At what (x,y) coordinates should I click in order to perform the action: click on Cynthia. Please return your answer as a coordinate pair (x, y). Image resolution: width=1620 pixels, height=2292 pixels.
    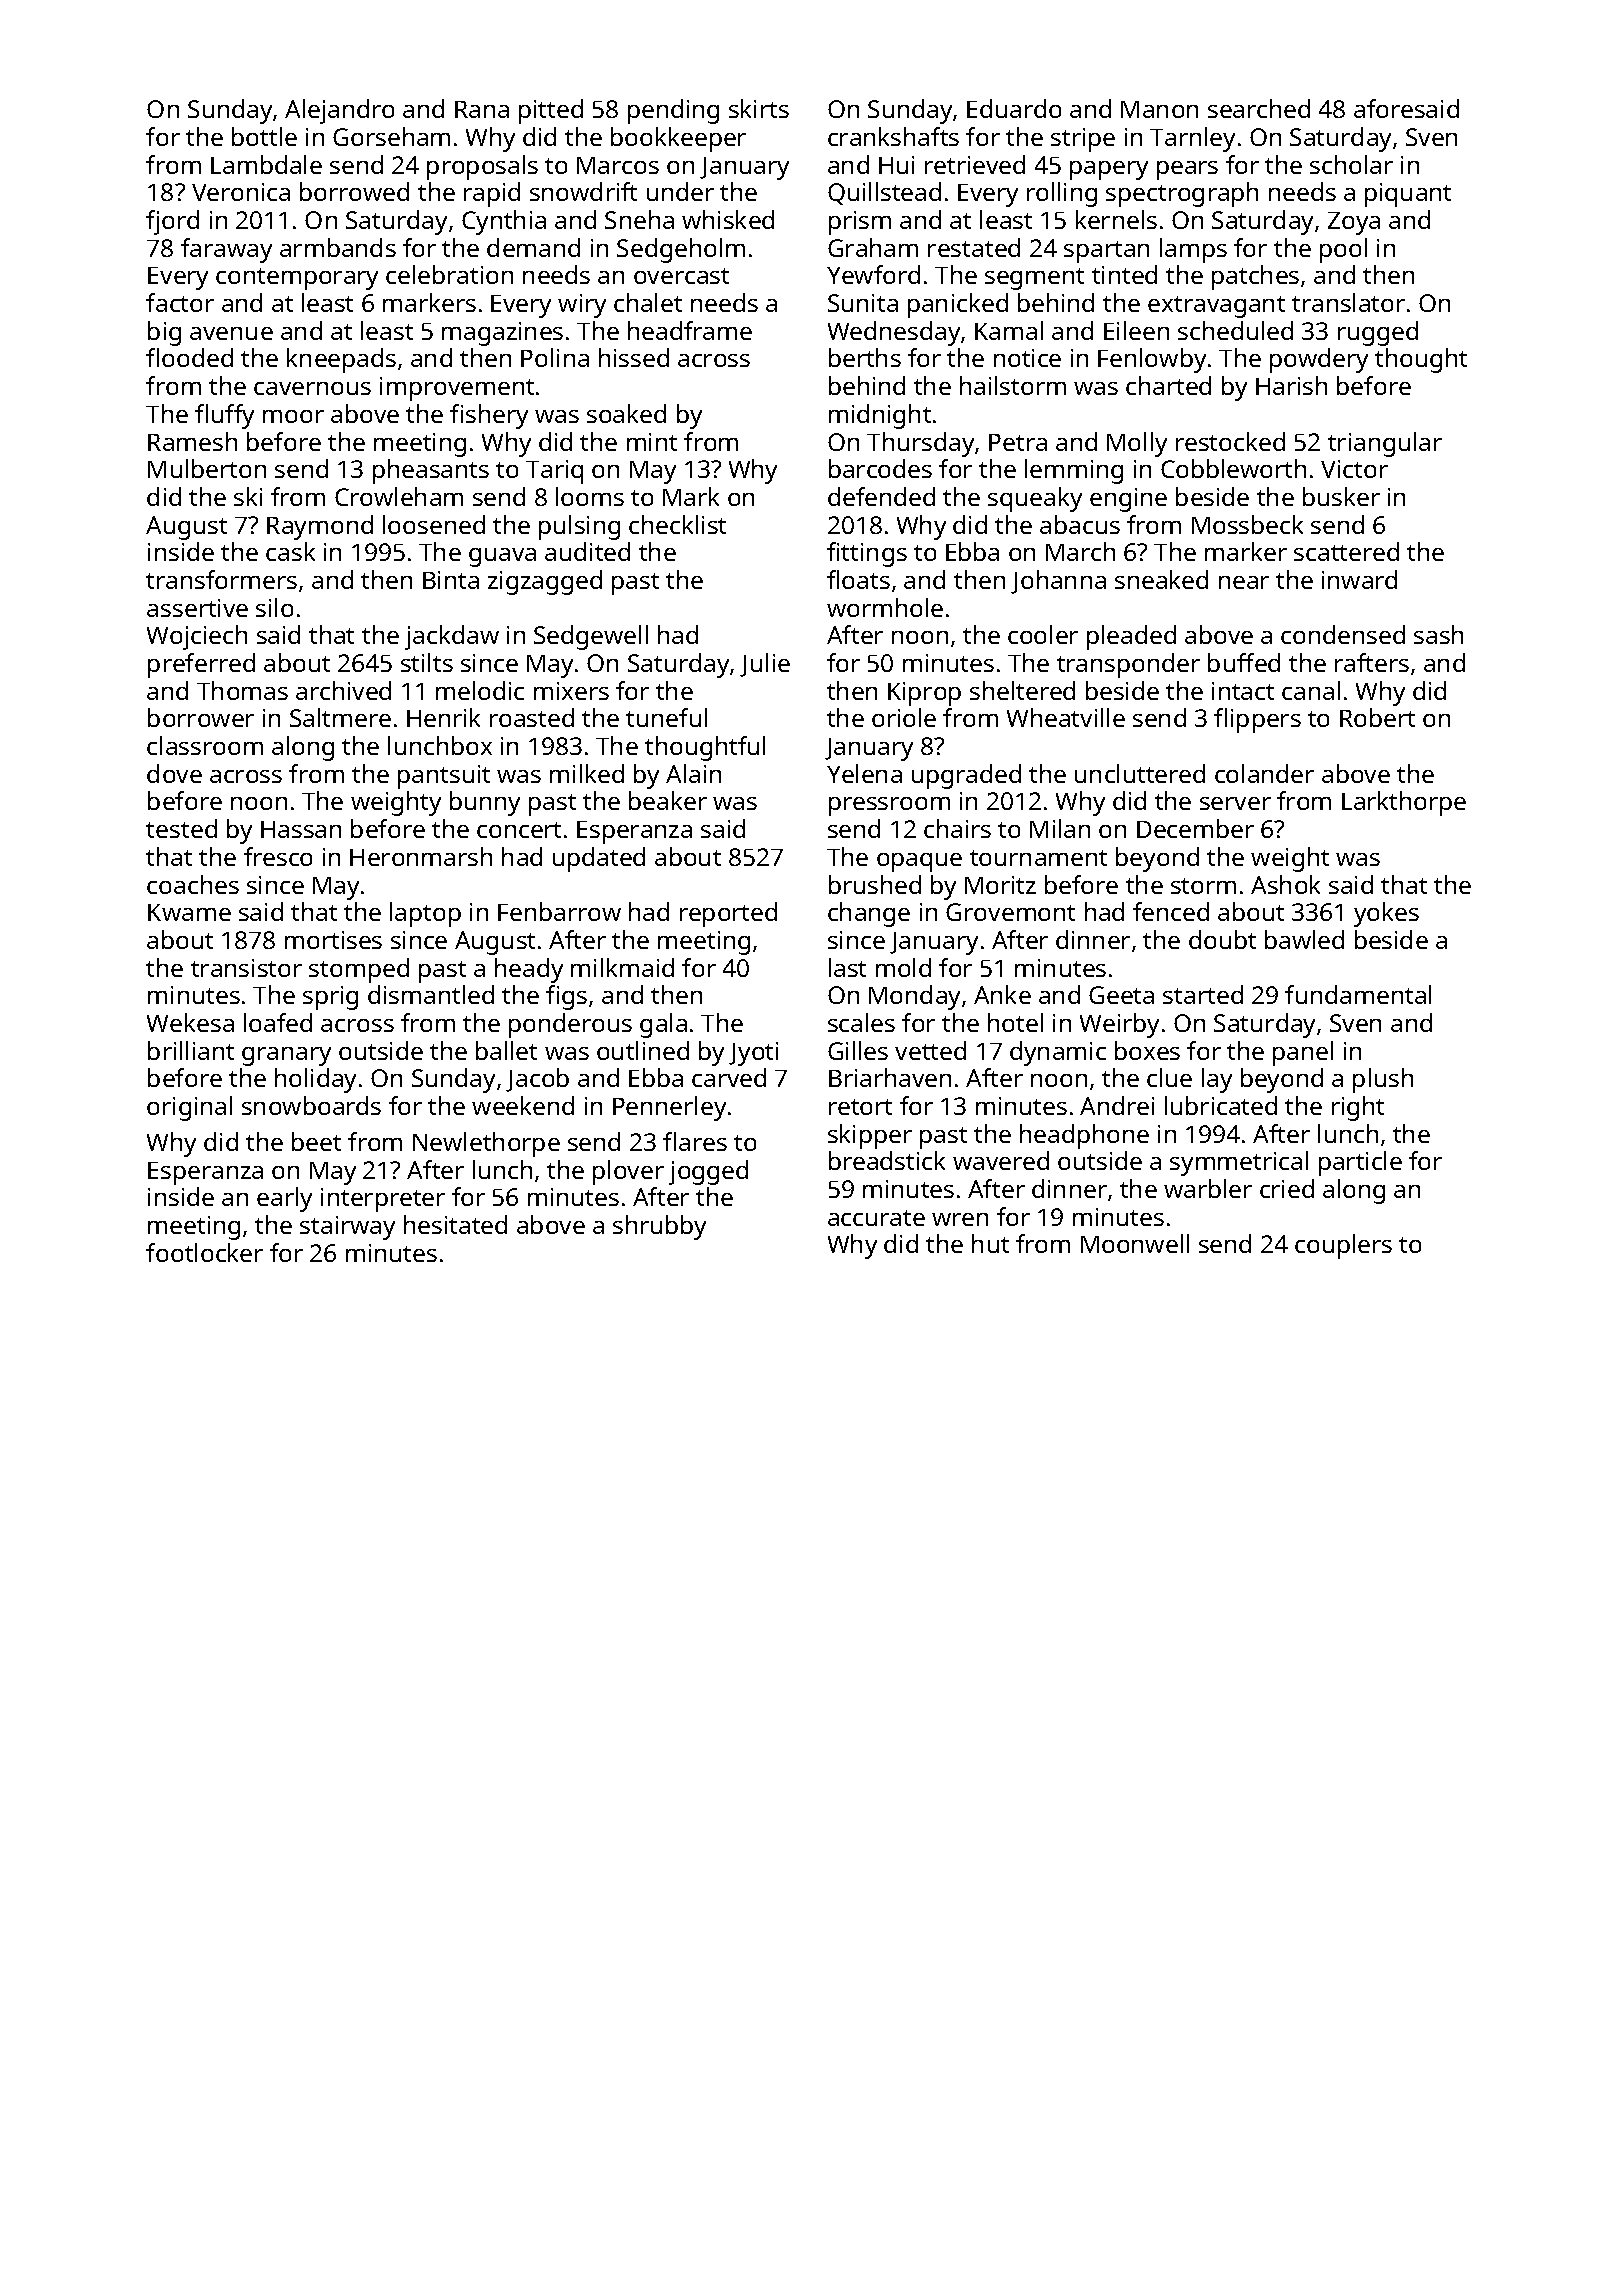
    Looking at the image, I should click on (504, 222).
